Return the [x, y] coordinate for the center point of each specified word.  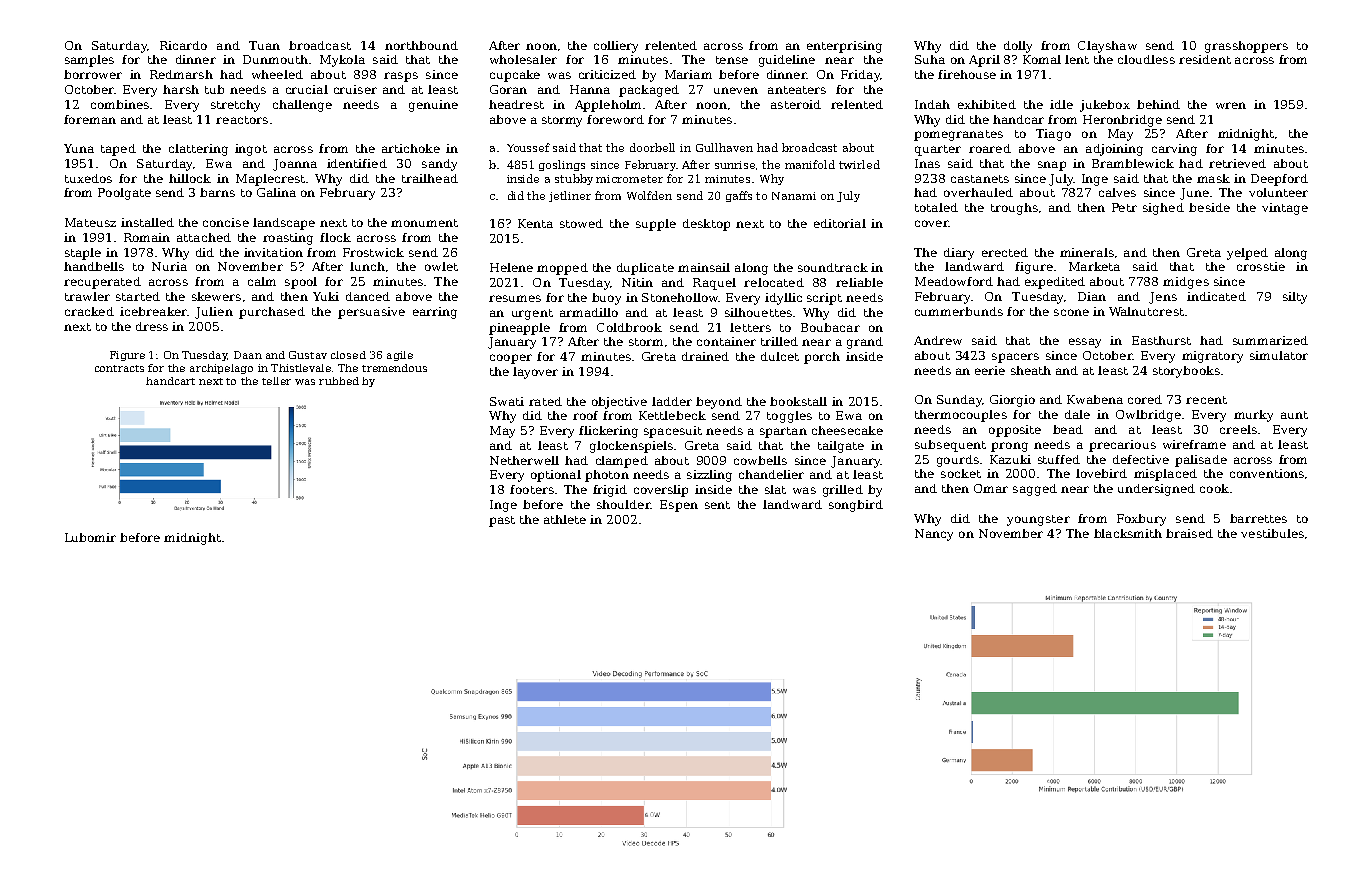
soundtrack [833, 267]
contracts [119, 368]
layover [535, 373]
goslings [562, 165]
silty [1295, 298]
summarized [1270, 340]
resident [1205, 59]
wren [1231, 105]
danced [368, 296]
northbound [421, 45]
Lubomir [90, 537]
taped [118, 150]
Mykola [342, 61]
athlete [565, 519]
